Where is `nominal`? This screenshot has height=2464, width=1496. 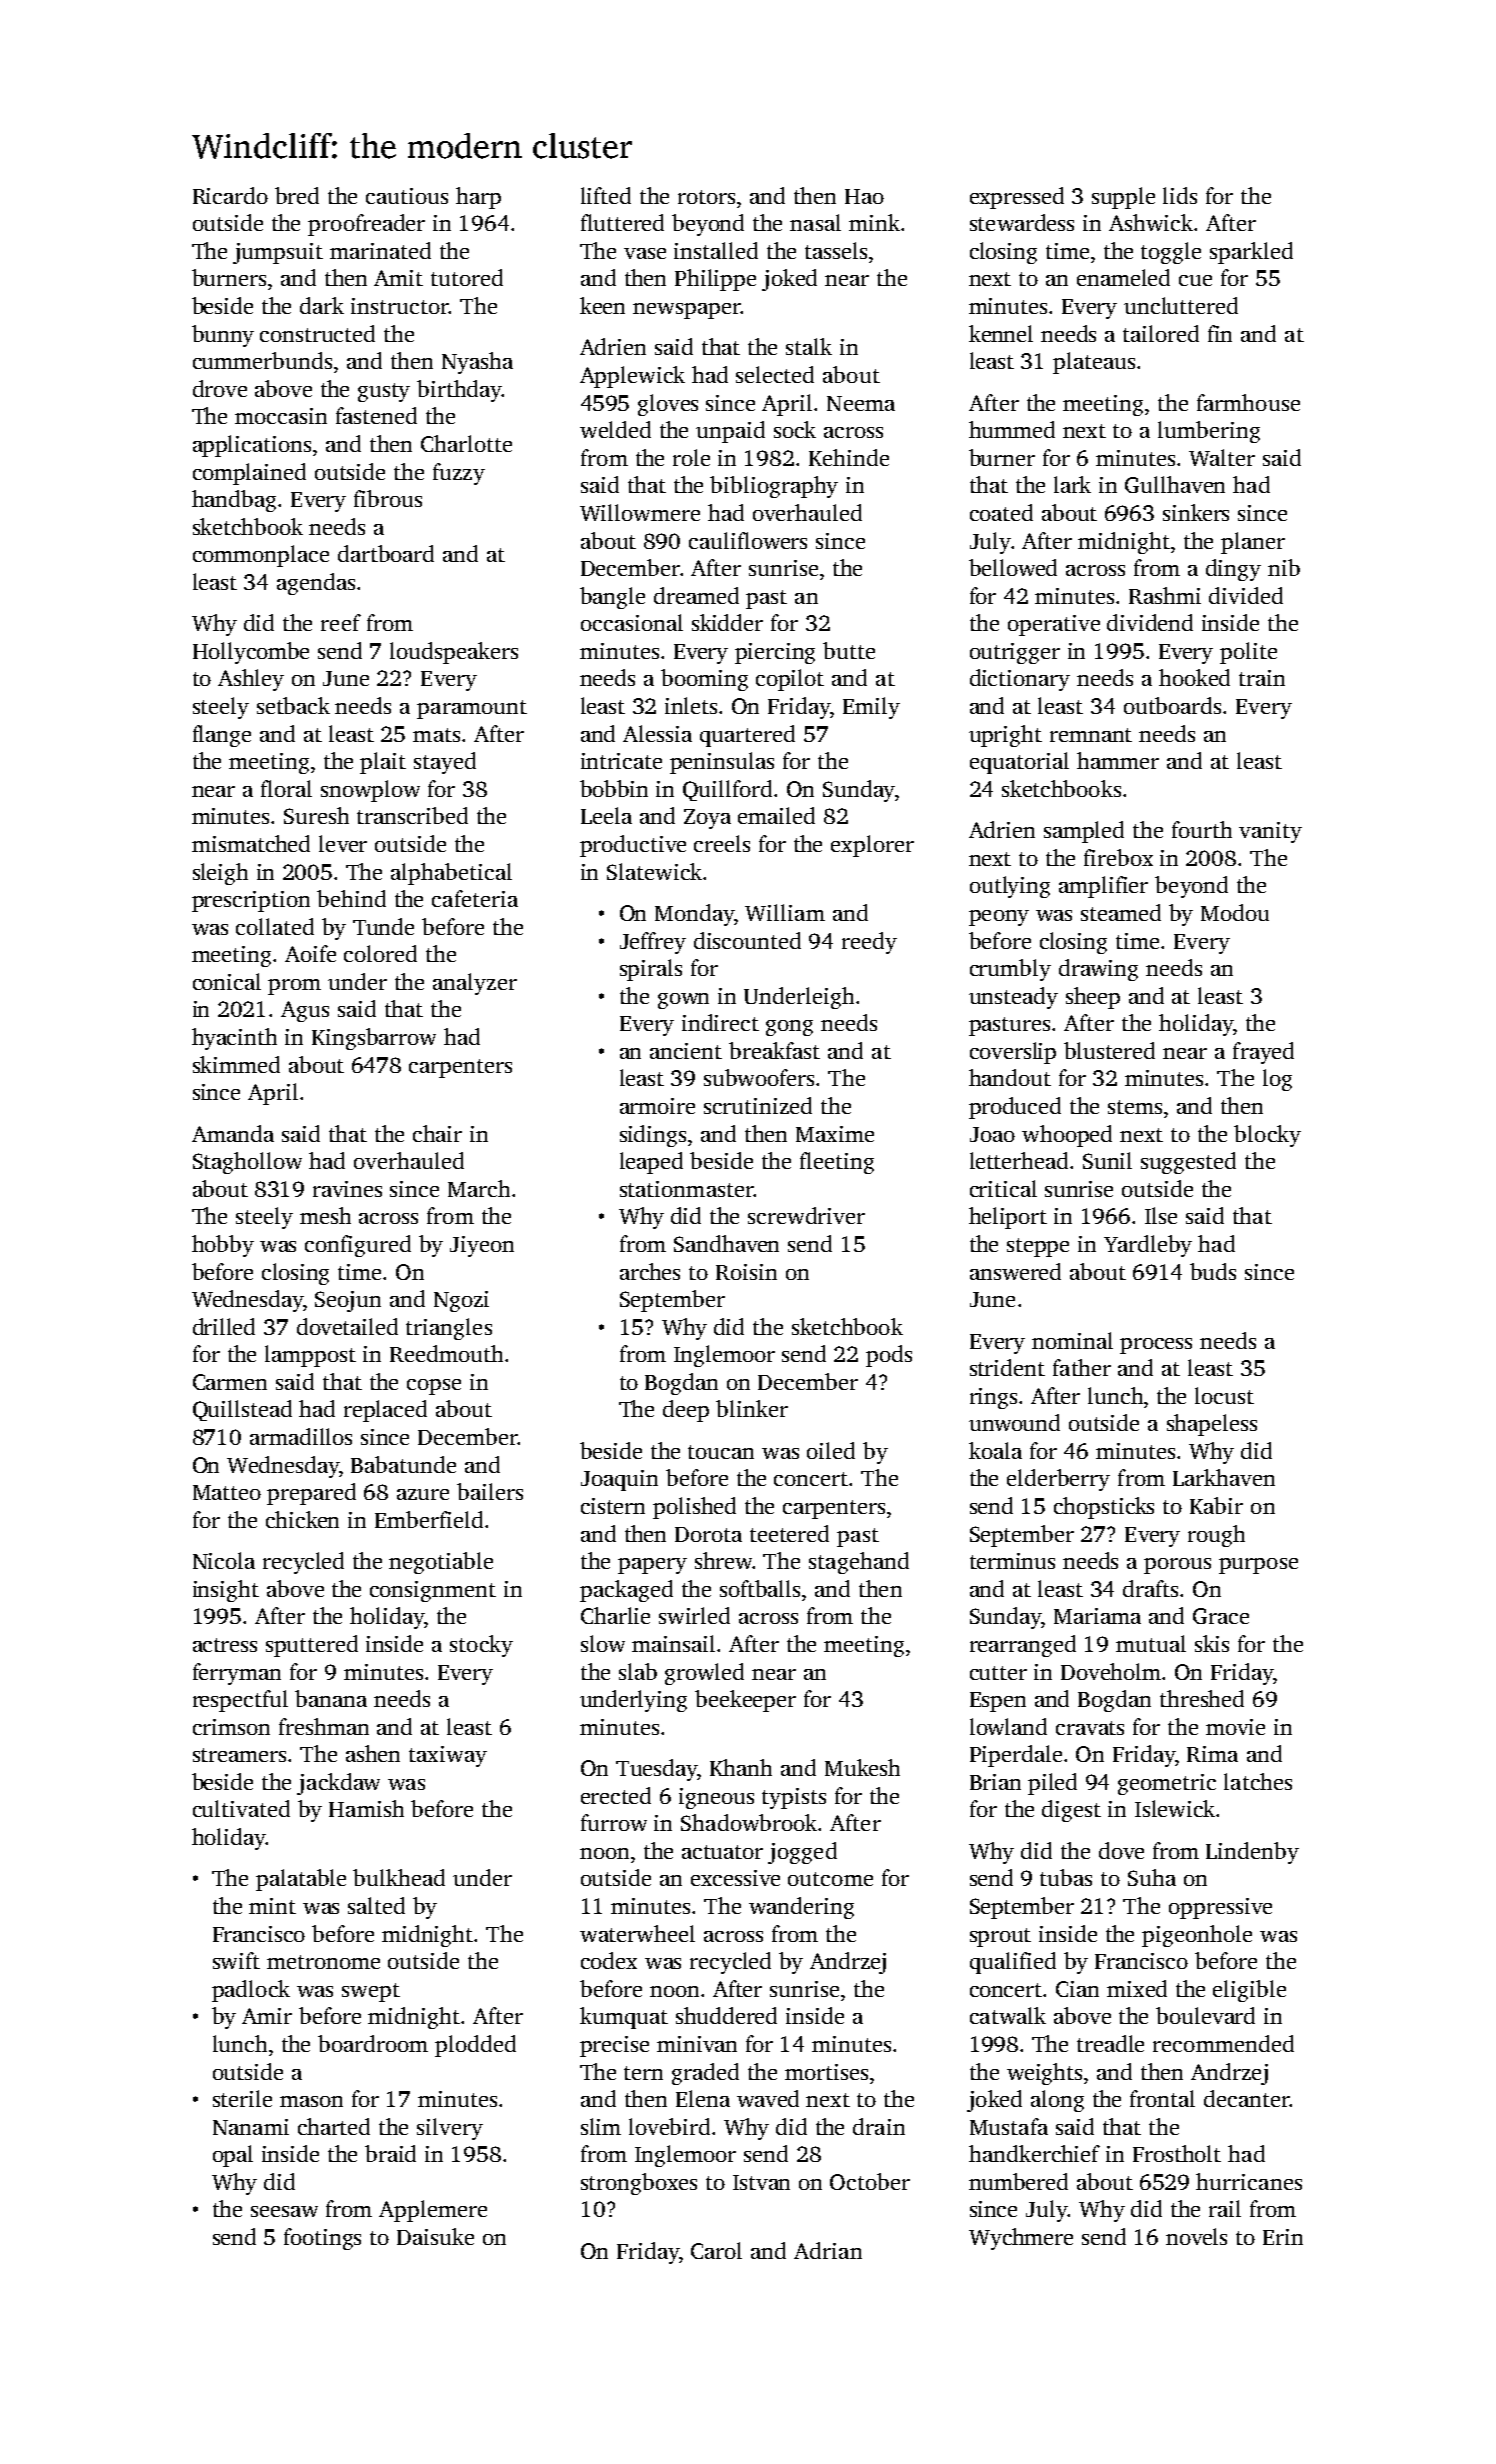
nominal is located at coordinates (1072, 1340).
